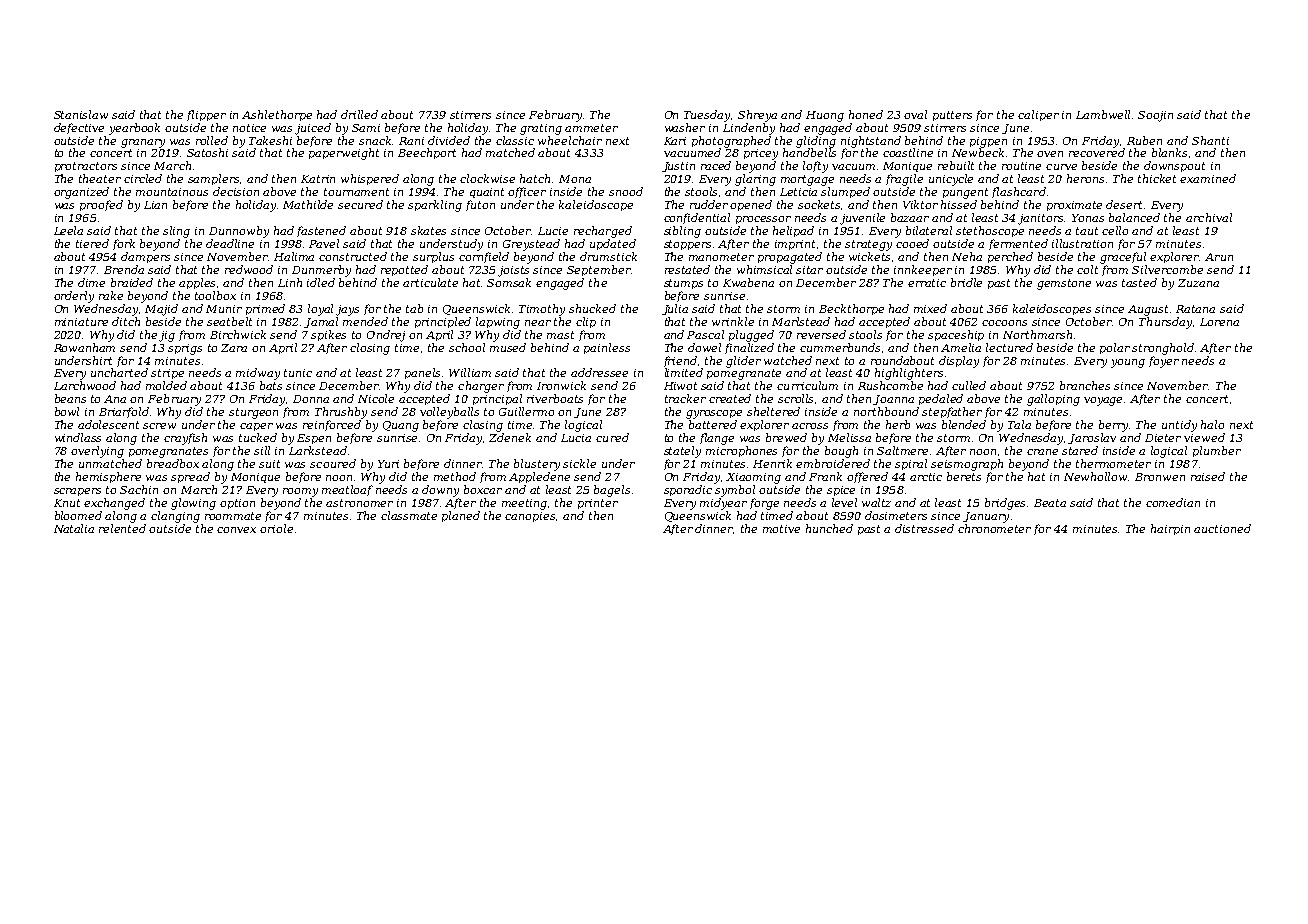  I want to click on Sachin, so click(139, 489).
